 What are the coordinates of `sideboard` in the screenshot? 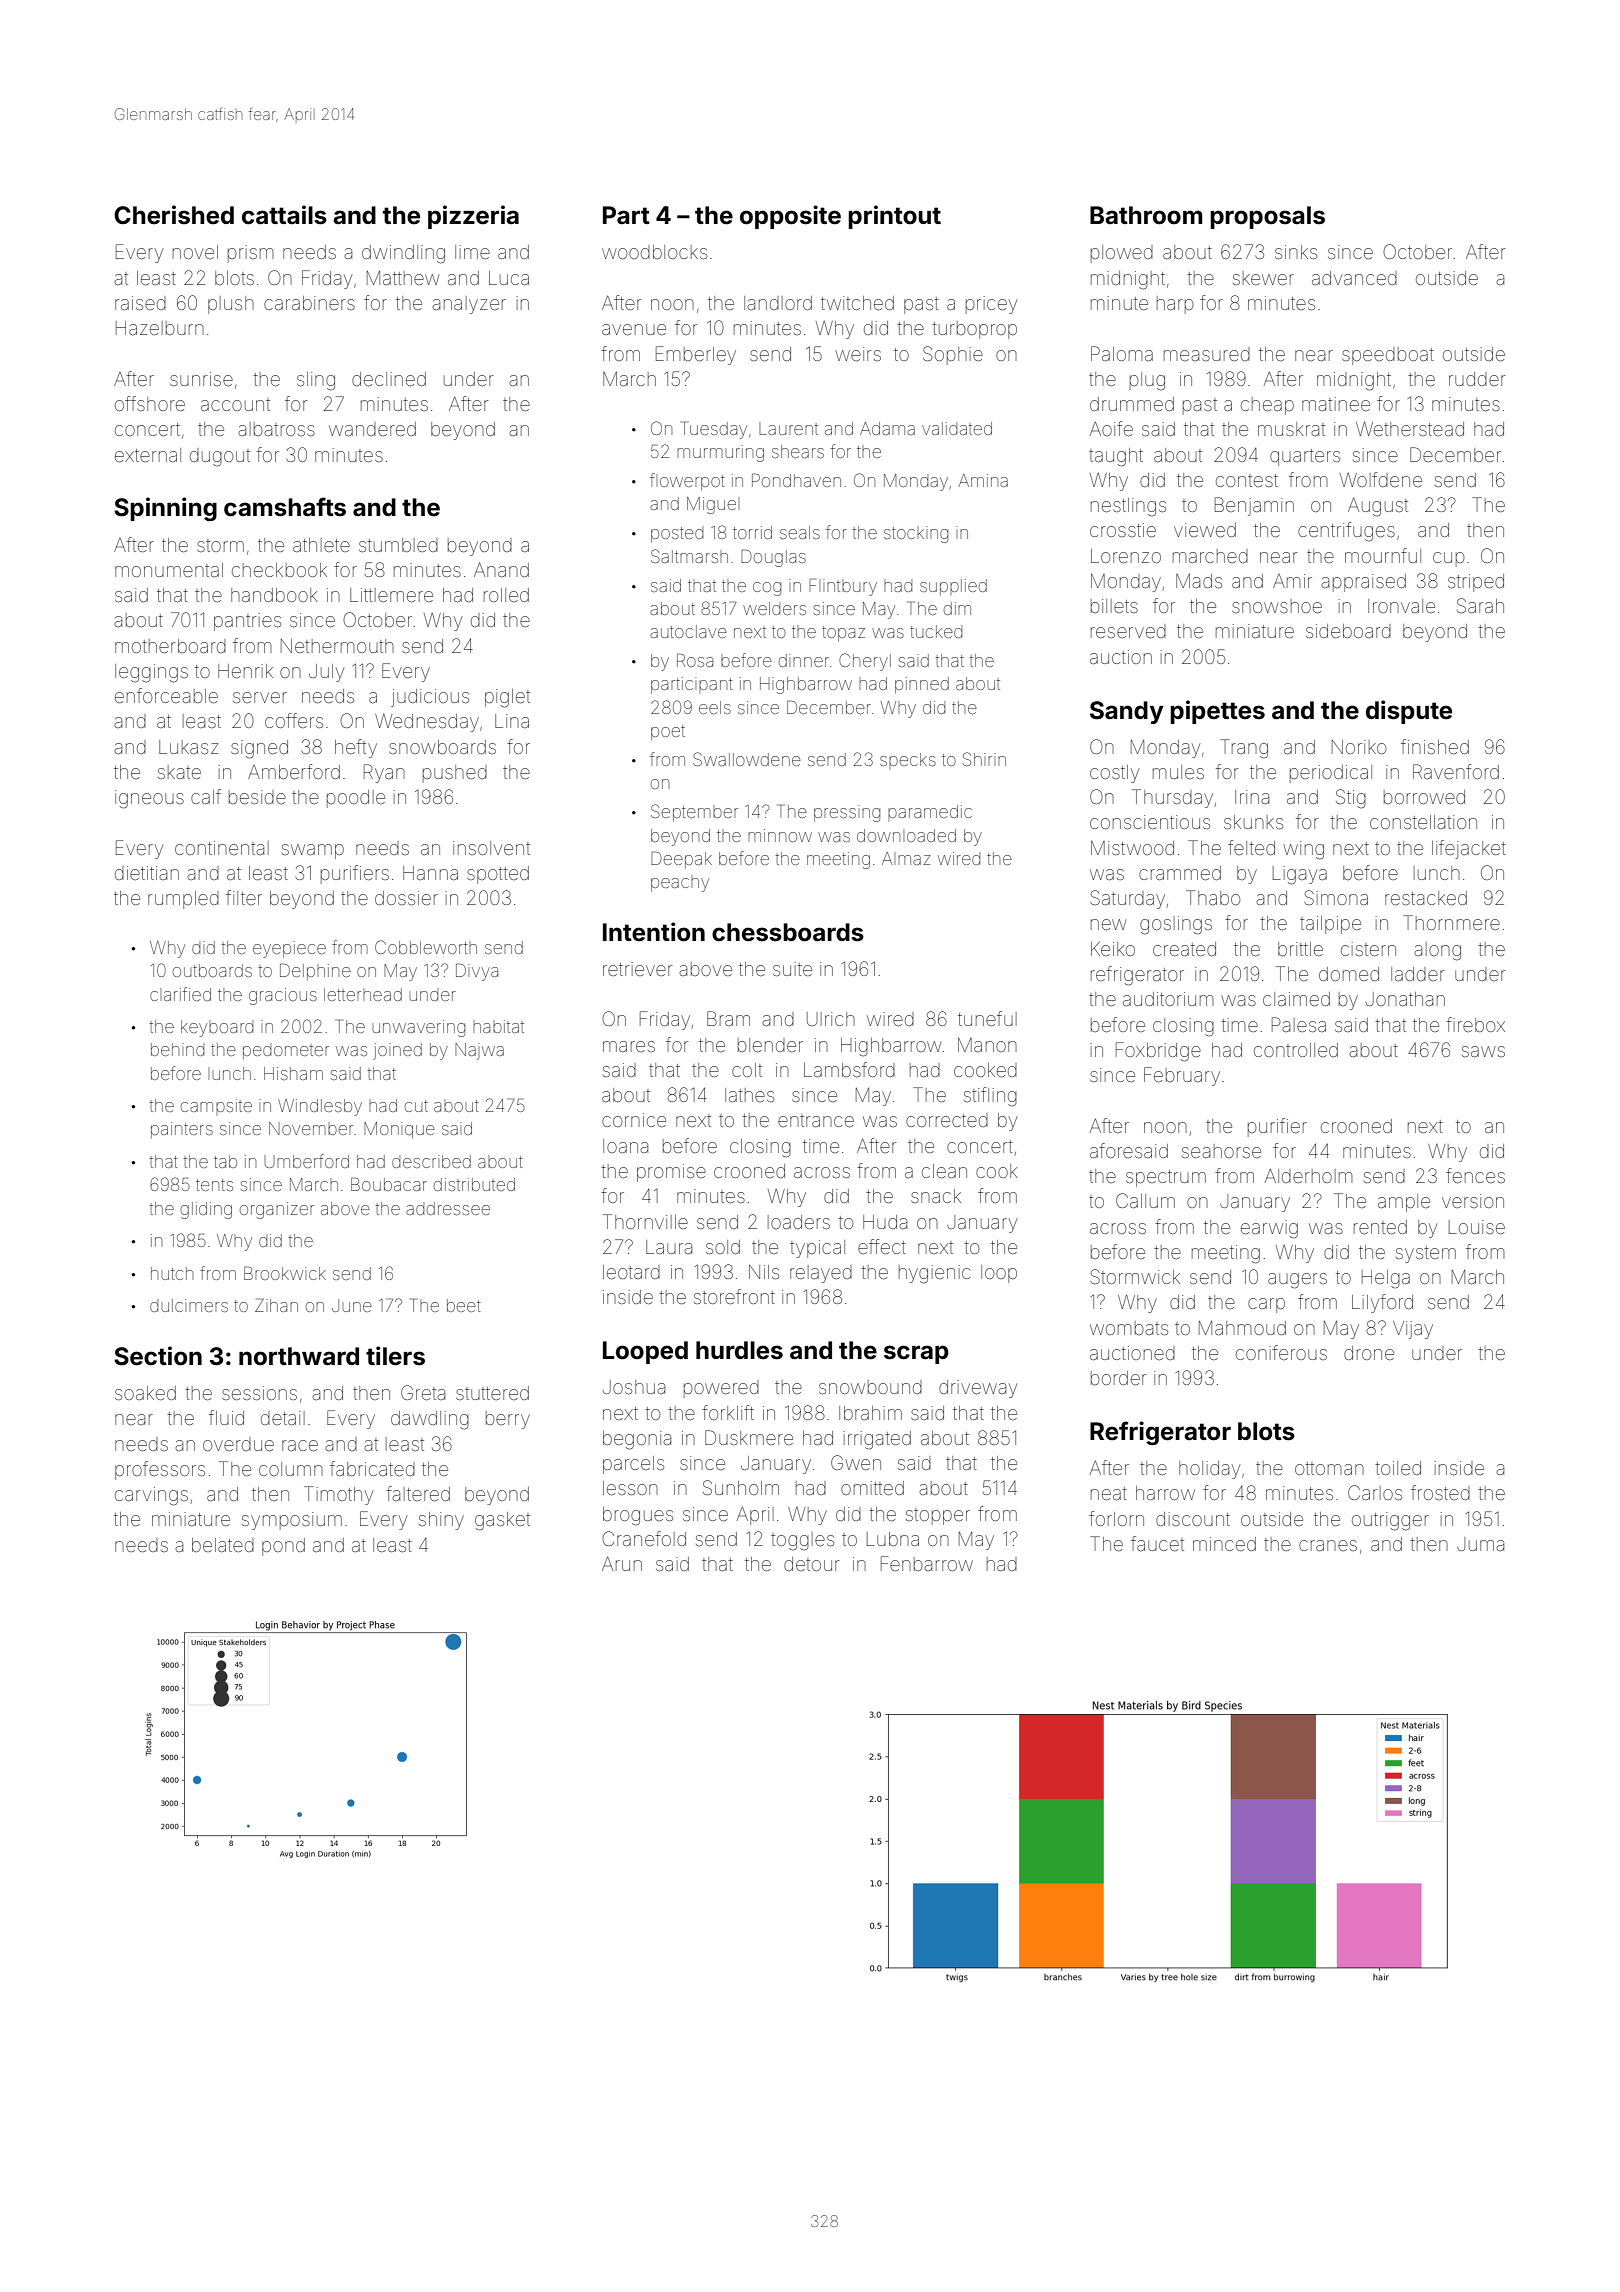 It's located at (1348, 631).
